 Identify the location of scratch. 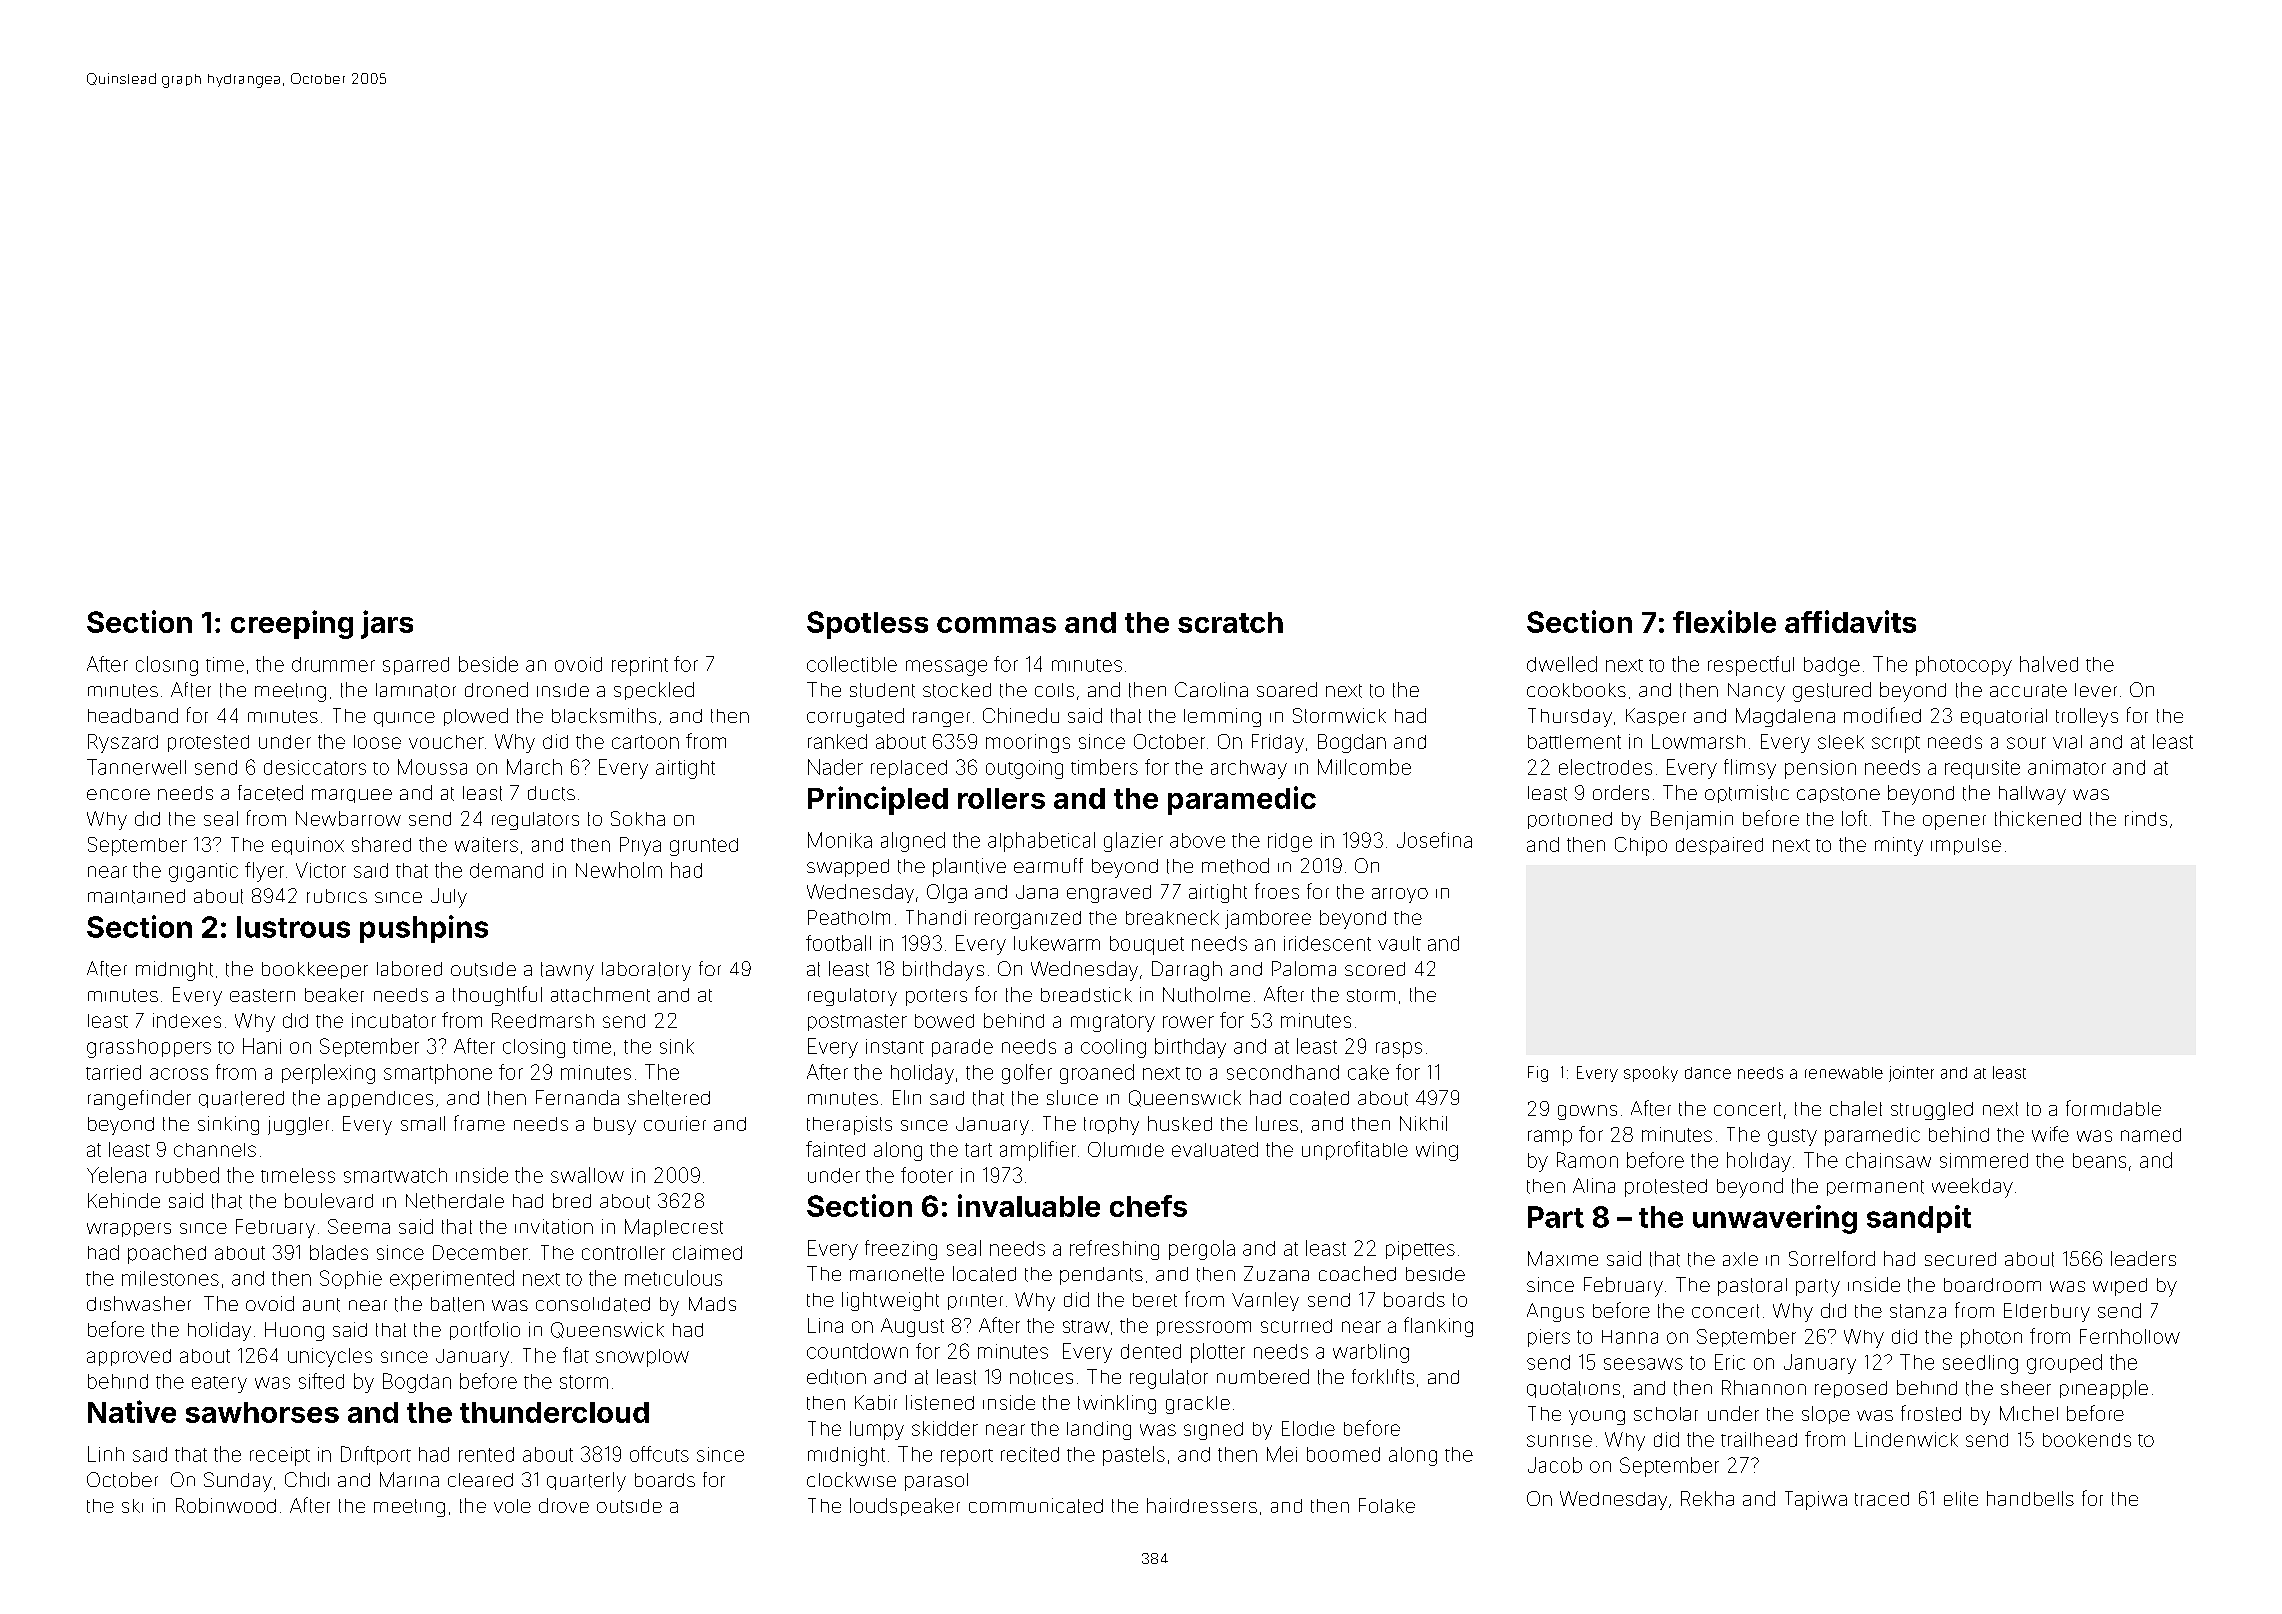
(1230, 622).
